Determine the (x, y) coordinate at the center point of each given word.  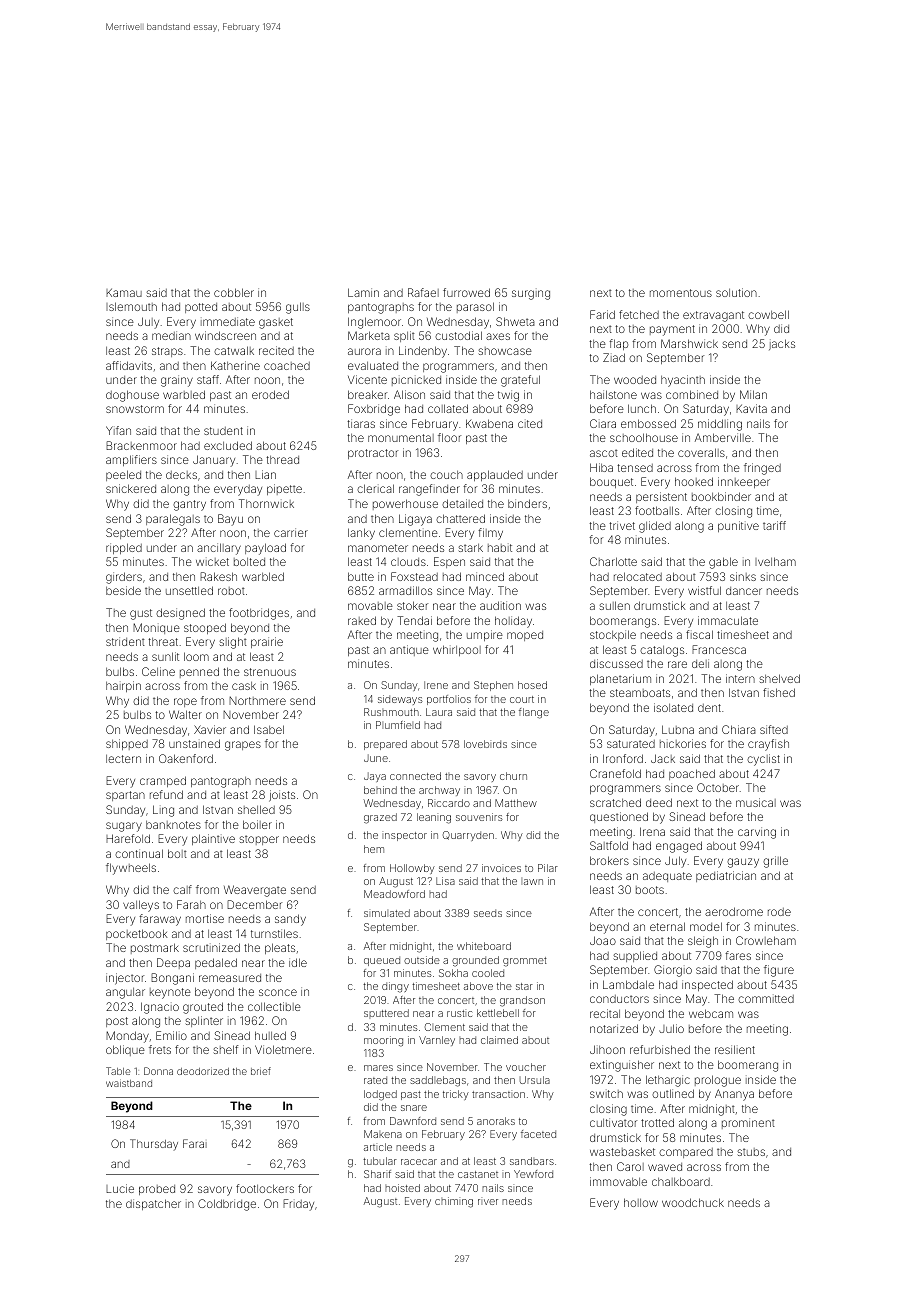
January (214, 461)
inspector (404, 836)
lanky (361, 534)
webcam (711, 1013)
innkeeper (744, 482)
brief (261, 1071)
